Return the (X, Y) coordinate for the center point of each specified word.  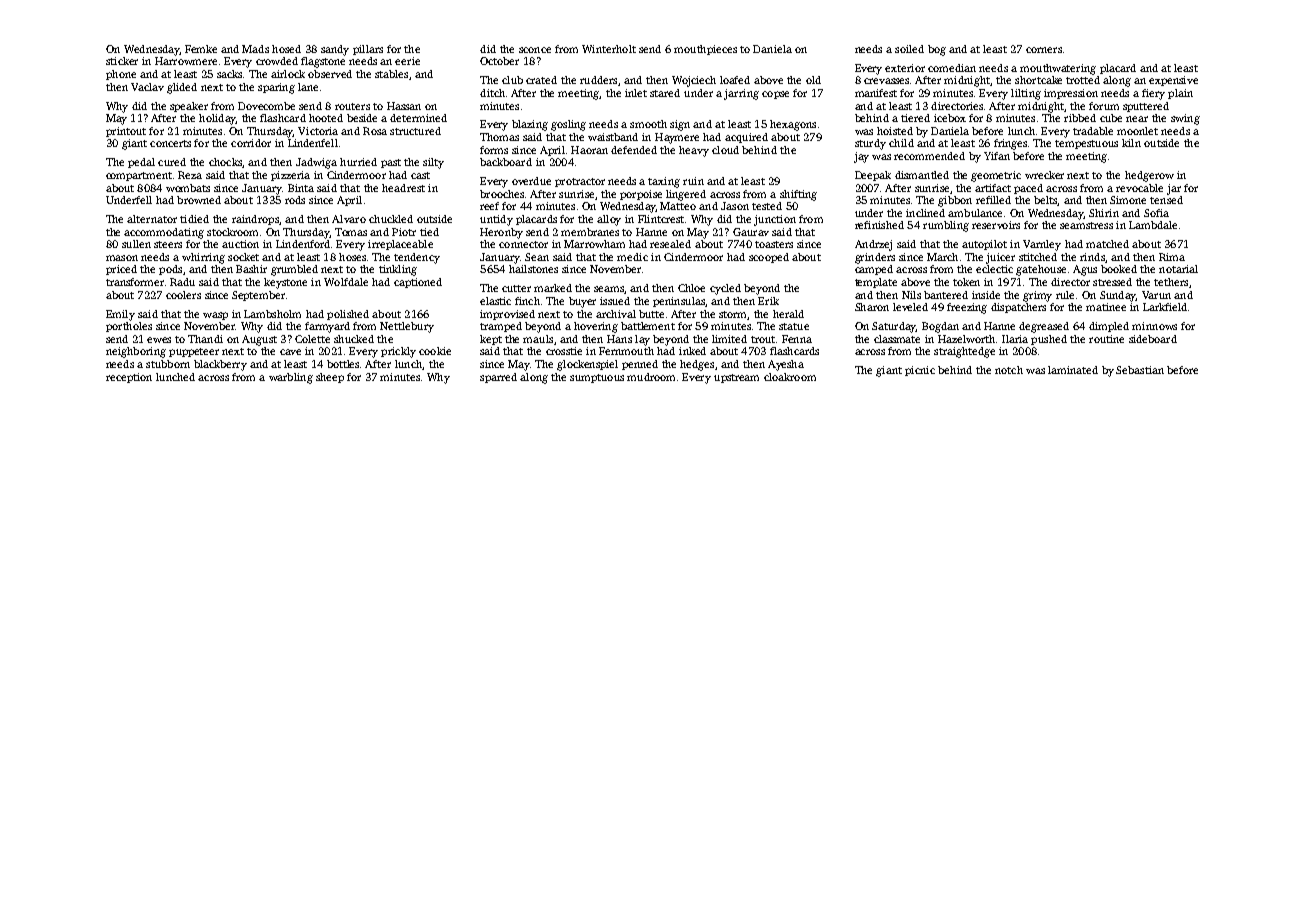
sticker (122, 61)
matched (1107, 244)
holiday (217, 119)
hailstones (533, 269)
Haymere (677, 138)
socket (243, 257)
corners (1044, 50)
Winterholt (609, 49)
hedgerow (1149, 176)
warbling (291, 378)
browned (199, 200)
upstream (736, 378)
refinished (879, 225)
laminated (1073, 370)
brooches (502, 194)
